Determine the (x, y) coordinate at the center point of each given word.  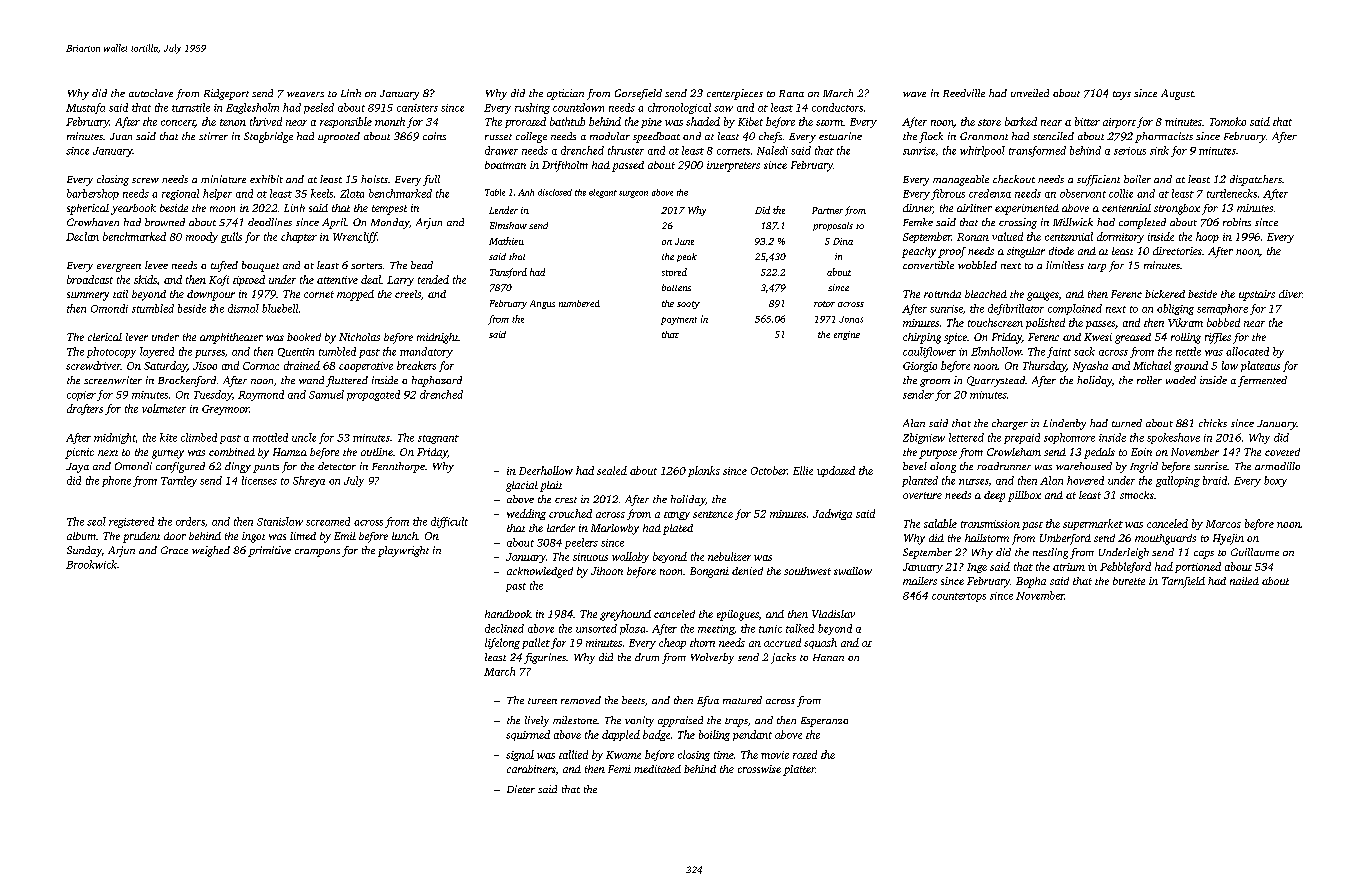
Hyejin (1228, 539)
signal (520, 755)
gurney (168, 454)
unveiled (1030, 93)
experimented (1027, 209)
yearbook (133, 209)
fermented (1262, 381)
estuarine (840, 136)
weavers (305, 94)
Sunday (84, 551)
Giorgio (920, 367)
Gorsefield (638, 94)
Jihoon (607, 571)
